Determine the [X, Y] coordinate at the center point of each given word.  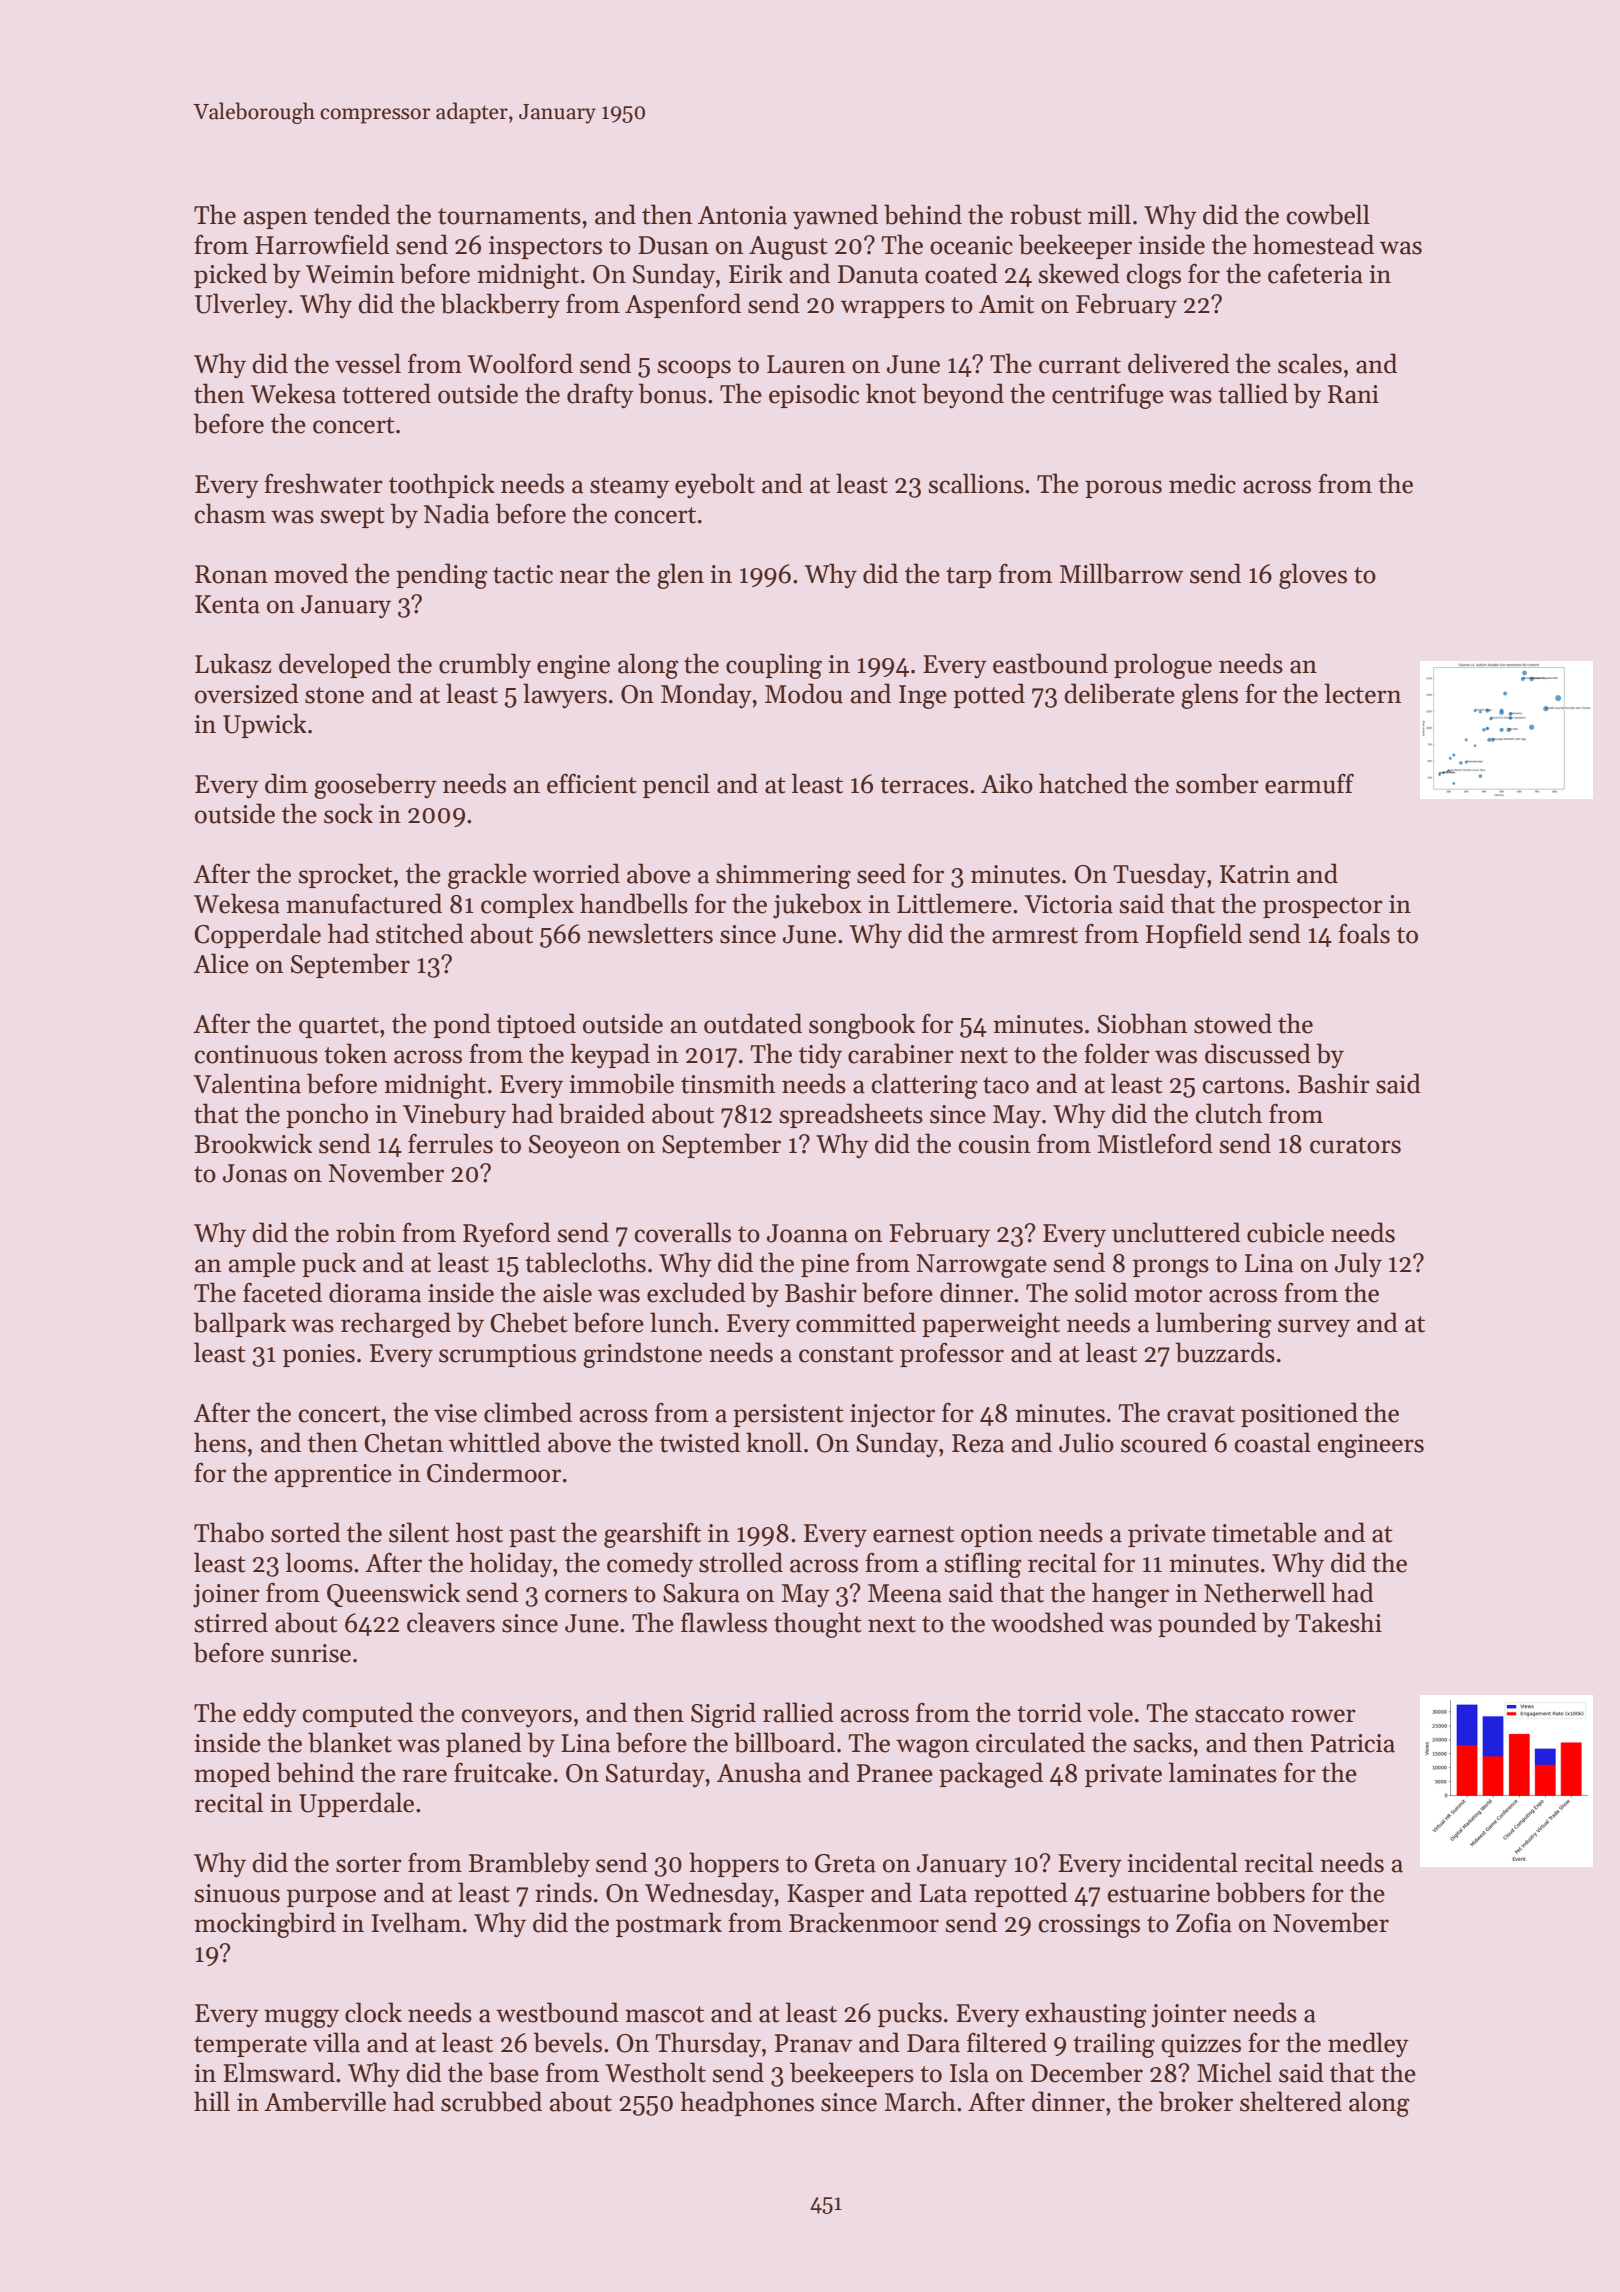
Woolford [520, 363]
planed [484, 1744]
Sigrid [723, 1715]
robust [1046, 214]
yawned [835, 217]
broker [1196, 2101]
